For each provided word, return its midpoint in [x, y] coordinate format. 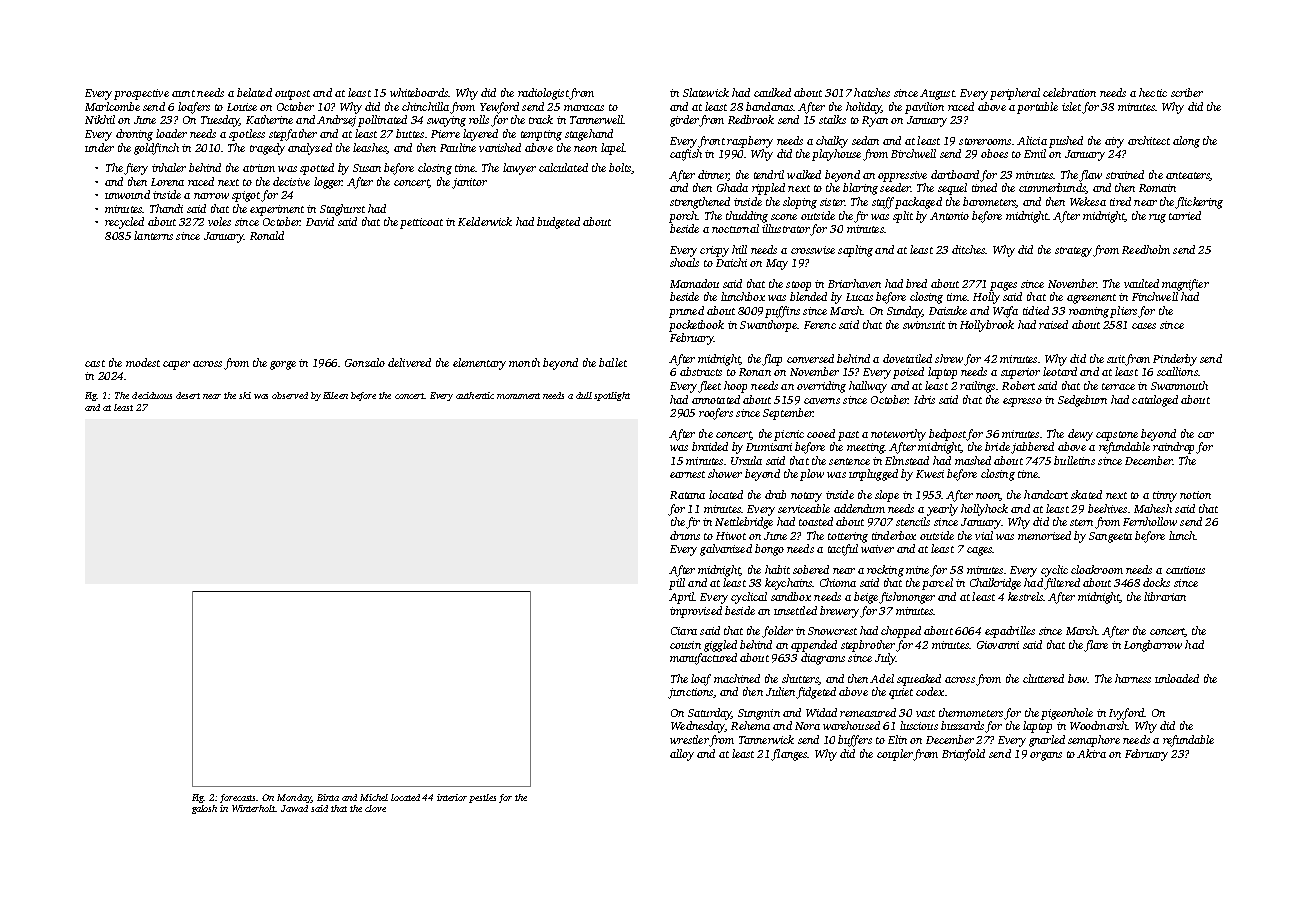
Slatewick [706, 92]
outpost [292, 95]
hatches [872, 92]
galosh [204, 809]
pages [1003, 286]
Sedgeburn [1082, 401]
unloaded [1177, 678]
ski [245, 395]
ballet [613, 362]
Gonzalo [365, 362]
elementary [479, 364]
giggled [720, 646]
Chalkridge [995, 584]
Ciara [684, 631]
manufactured [703, 659]
